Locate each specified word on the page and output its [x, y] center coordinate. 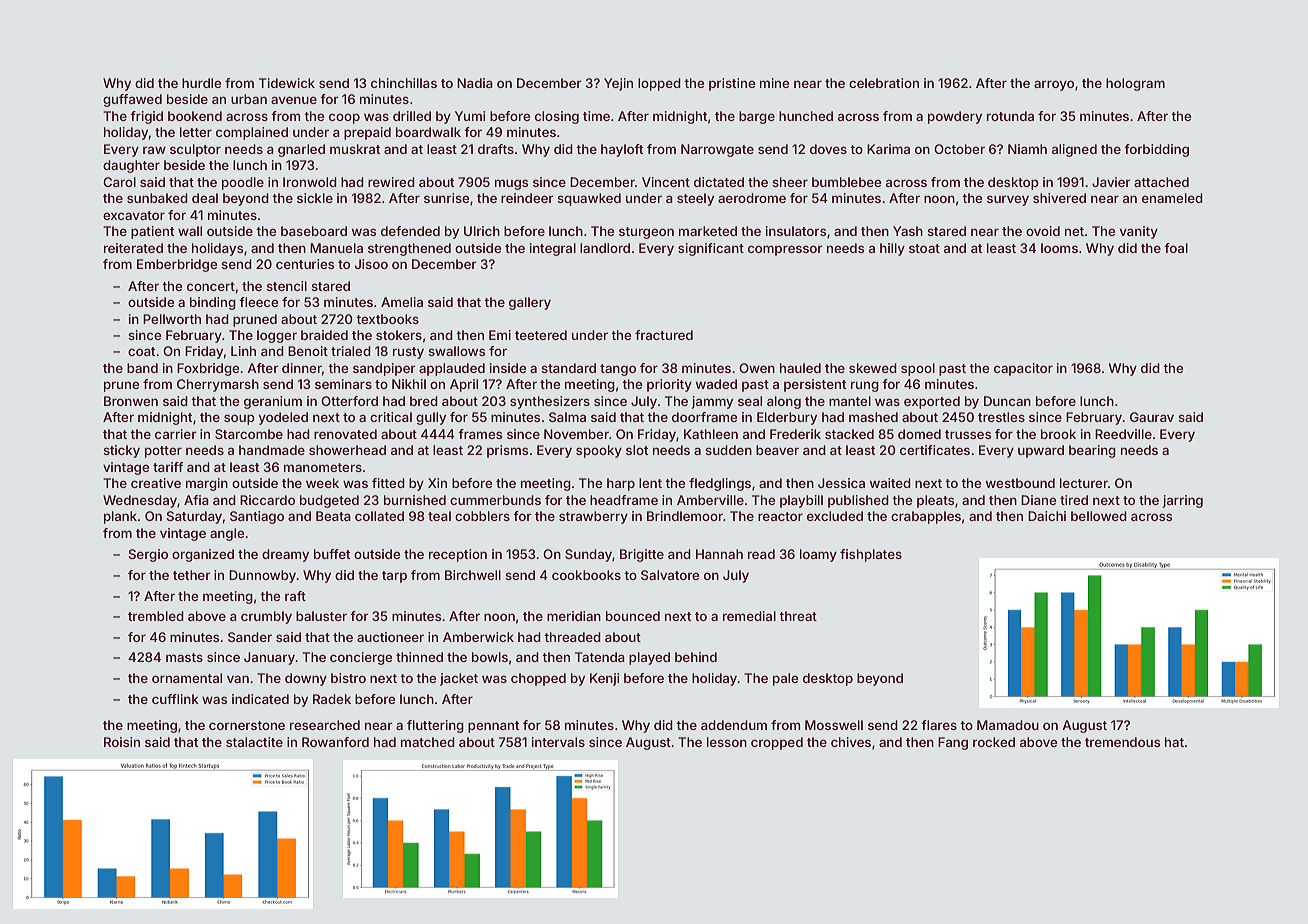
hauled [800, 368]
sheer [790, 182]
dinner [302, 368]
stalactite [254, 742]
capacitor [1023, 369]
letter [196, 132]
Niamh [1027, 149]
